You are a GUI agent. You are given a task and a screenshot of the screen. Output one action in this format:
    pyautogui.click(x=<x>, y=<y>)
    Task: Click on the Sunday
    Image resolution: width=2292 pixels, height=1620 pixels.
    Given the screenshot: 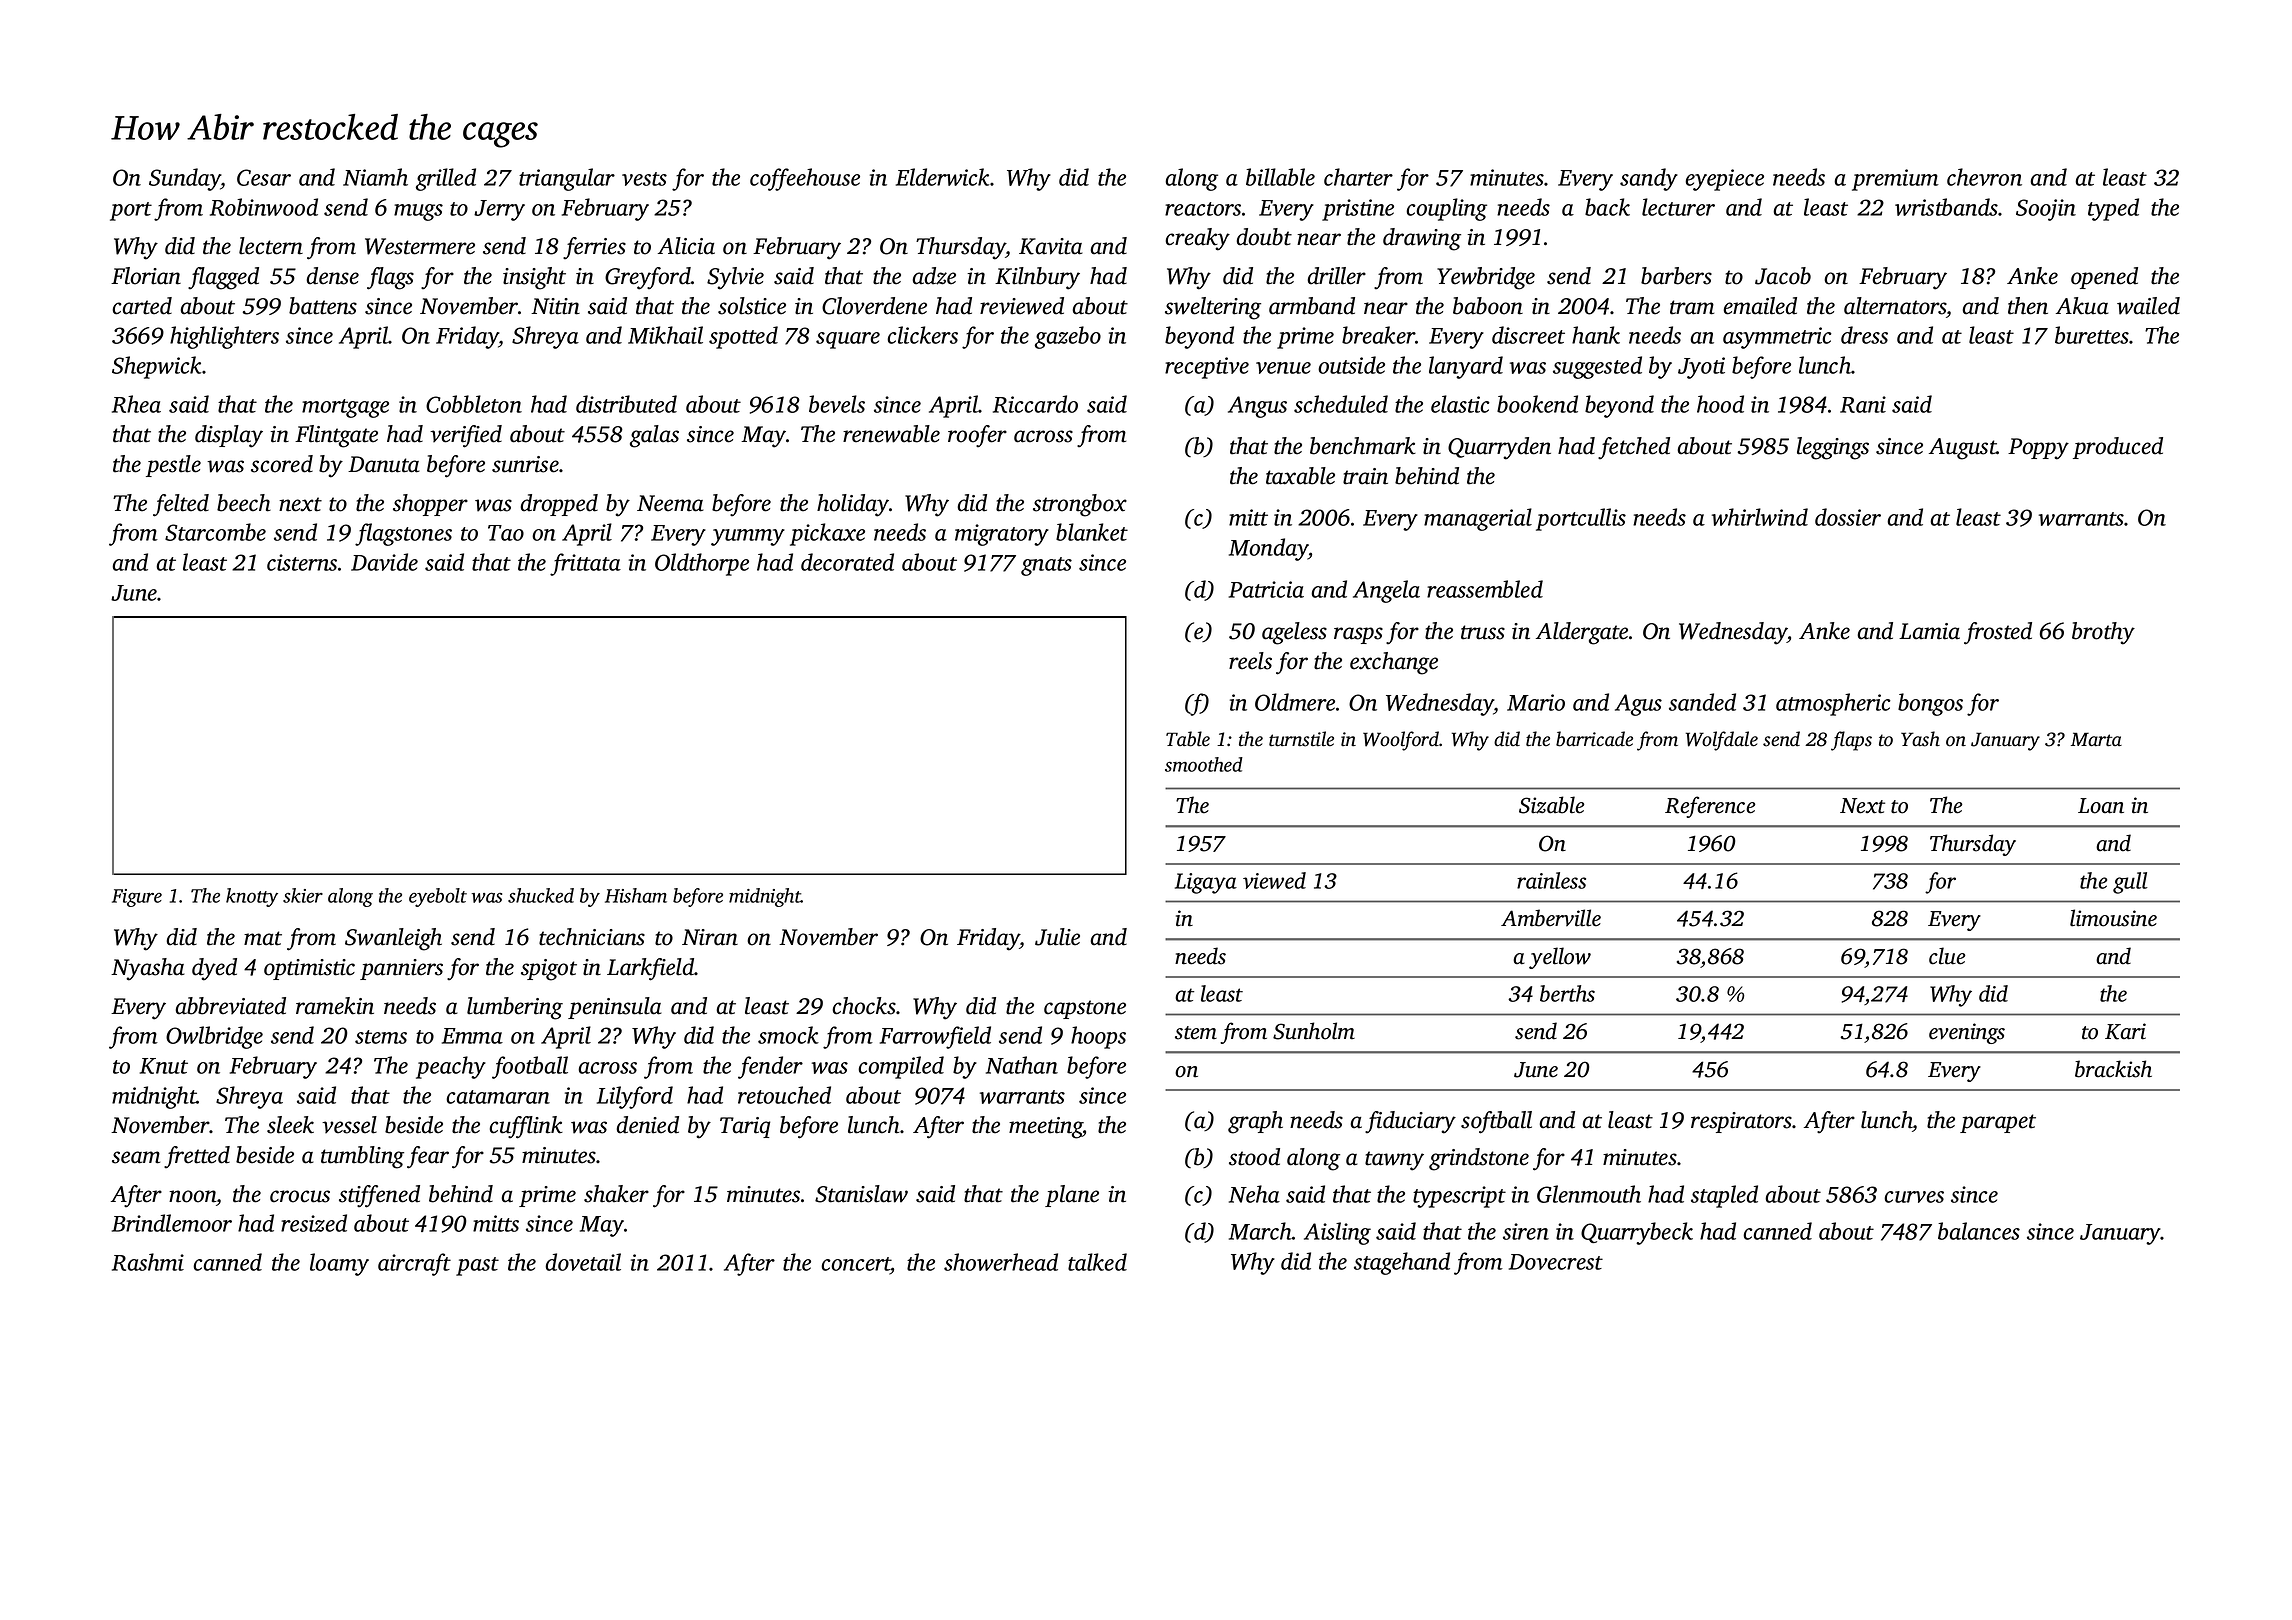 What is the action you would take?
    pyautogui.click(x=185, y=179)
